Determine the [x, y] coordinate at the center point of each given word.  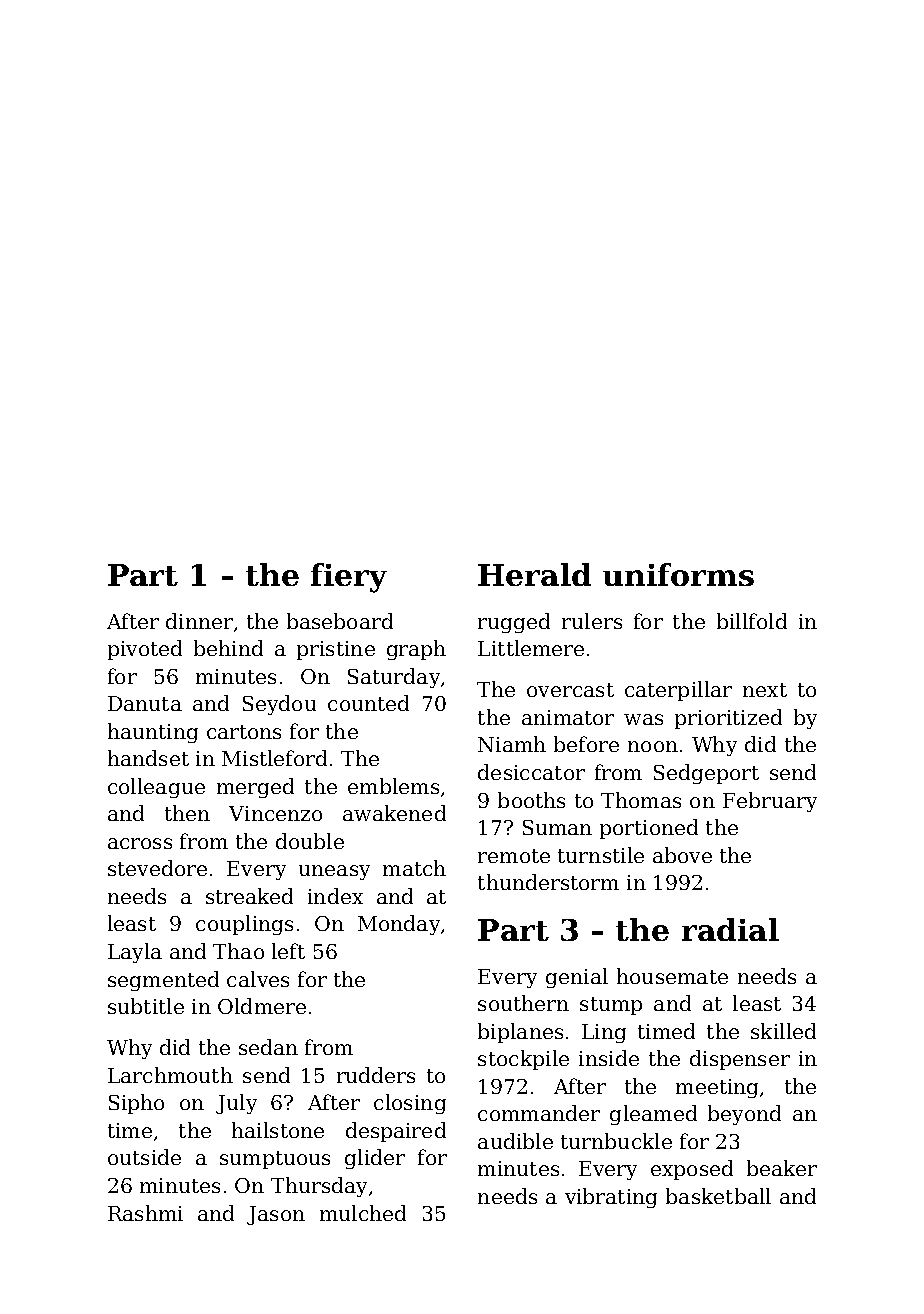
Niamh [512, 744]
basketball [718, 1196]
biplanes [520, 1033]
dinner [199, 621]
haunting [153, 733]
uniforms [678, 574]
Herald [534, 574]
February [770, 802]
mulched [363, 1213]
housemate [672, 976]
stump [611, 1006]
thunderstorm [548, 882]
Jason [276, 1215]
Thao [238, 951]
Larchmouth [170, 1075]
